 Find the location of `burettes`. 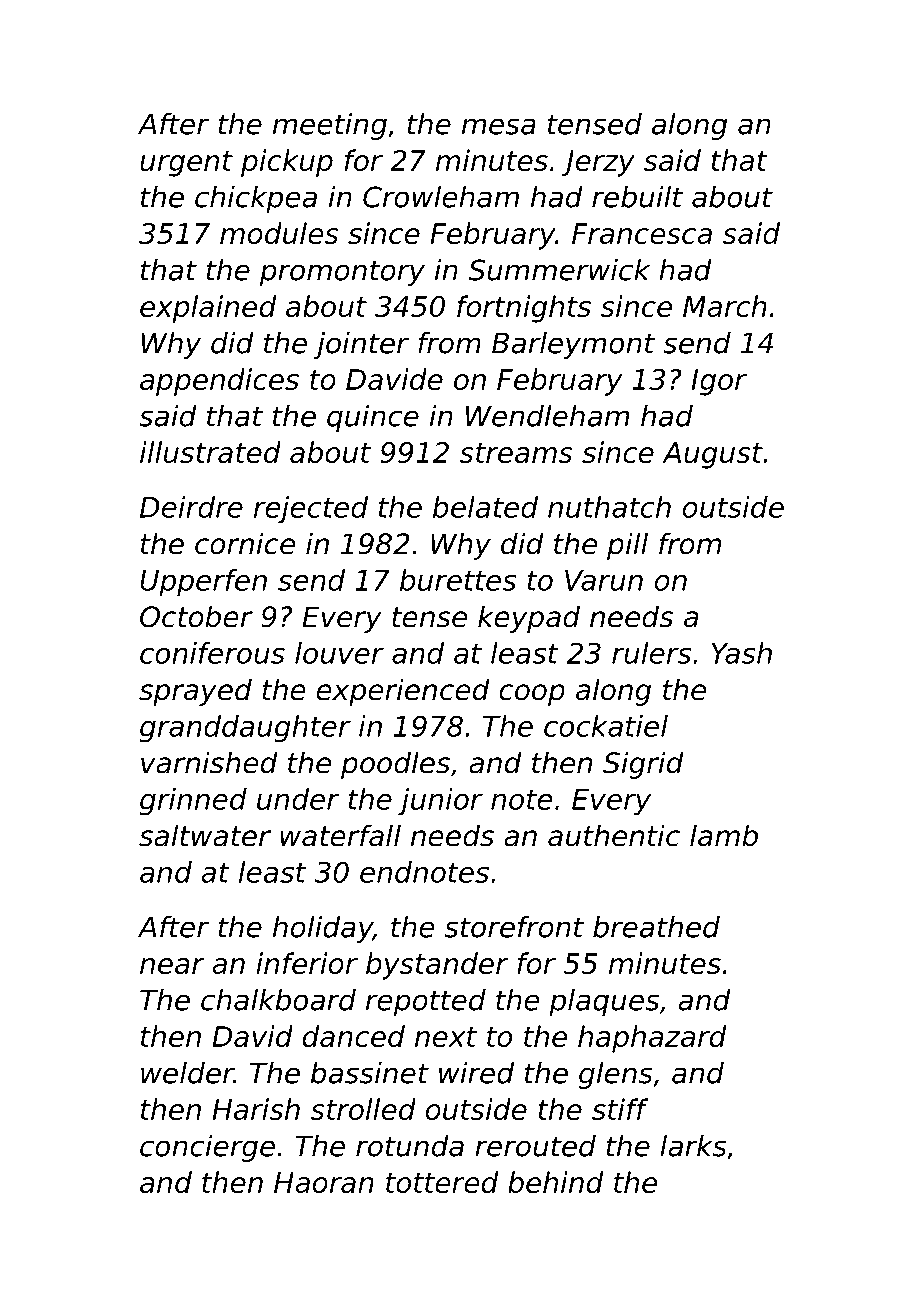

burettes is located at coordinates (458, 580).
